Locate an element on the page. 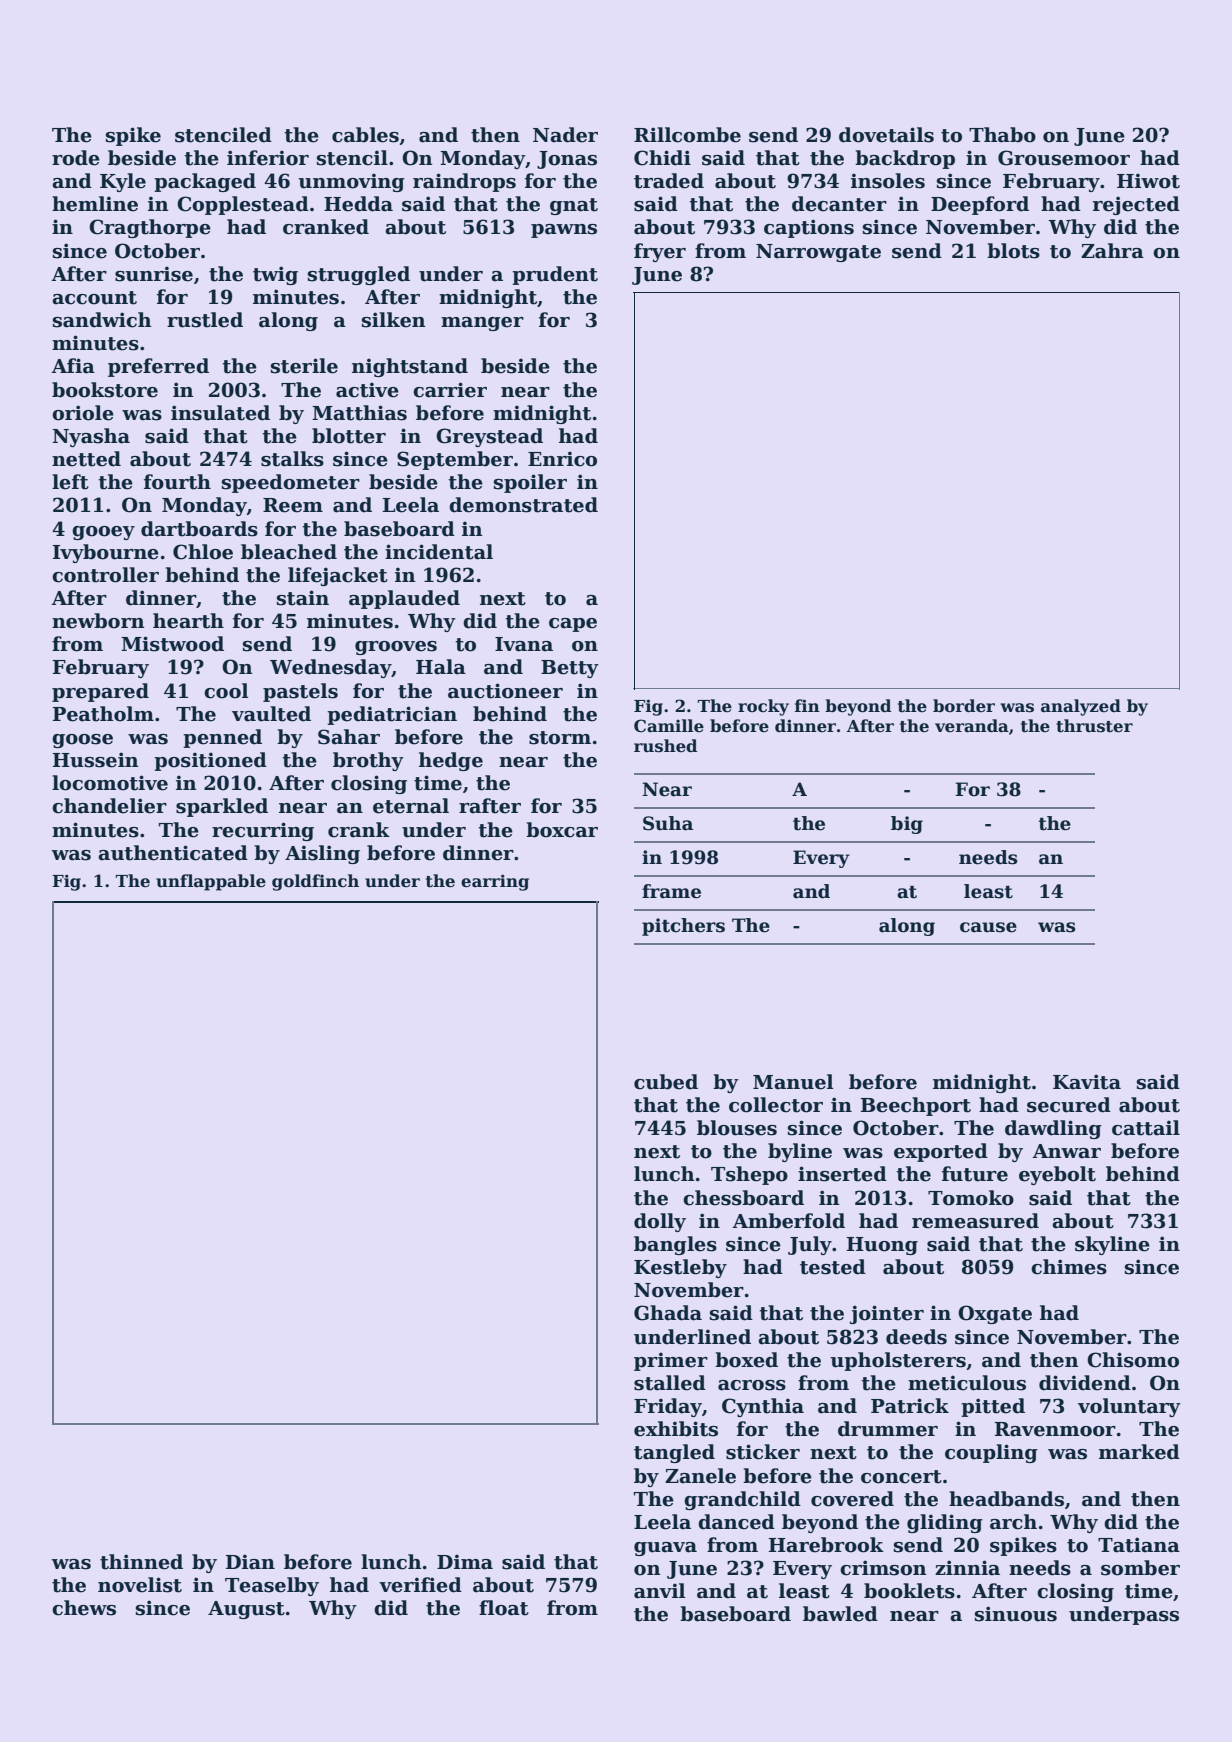  pitchers is located at coordinates (683, 927).
